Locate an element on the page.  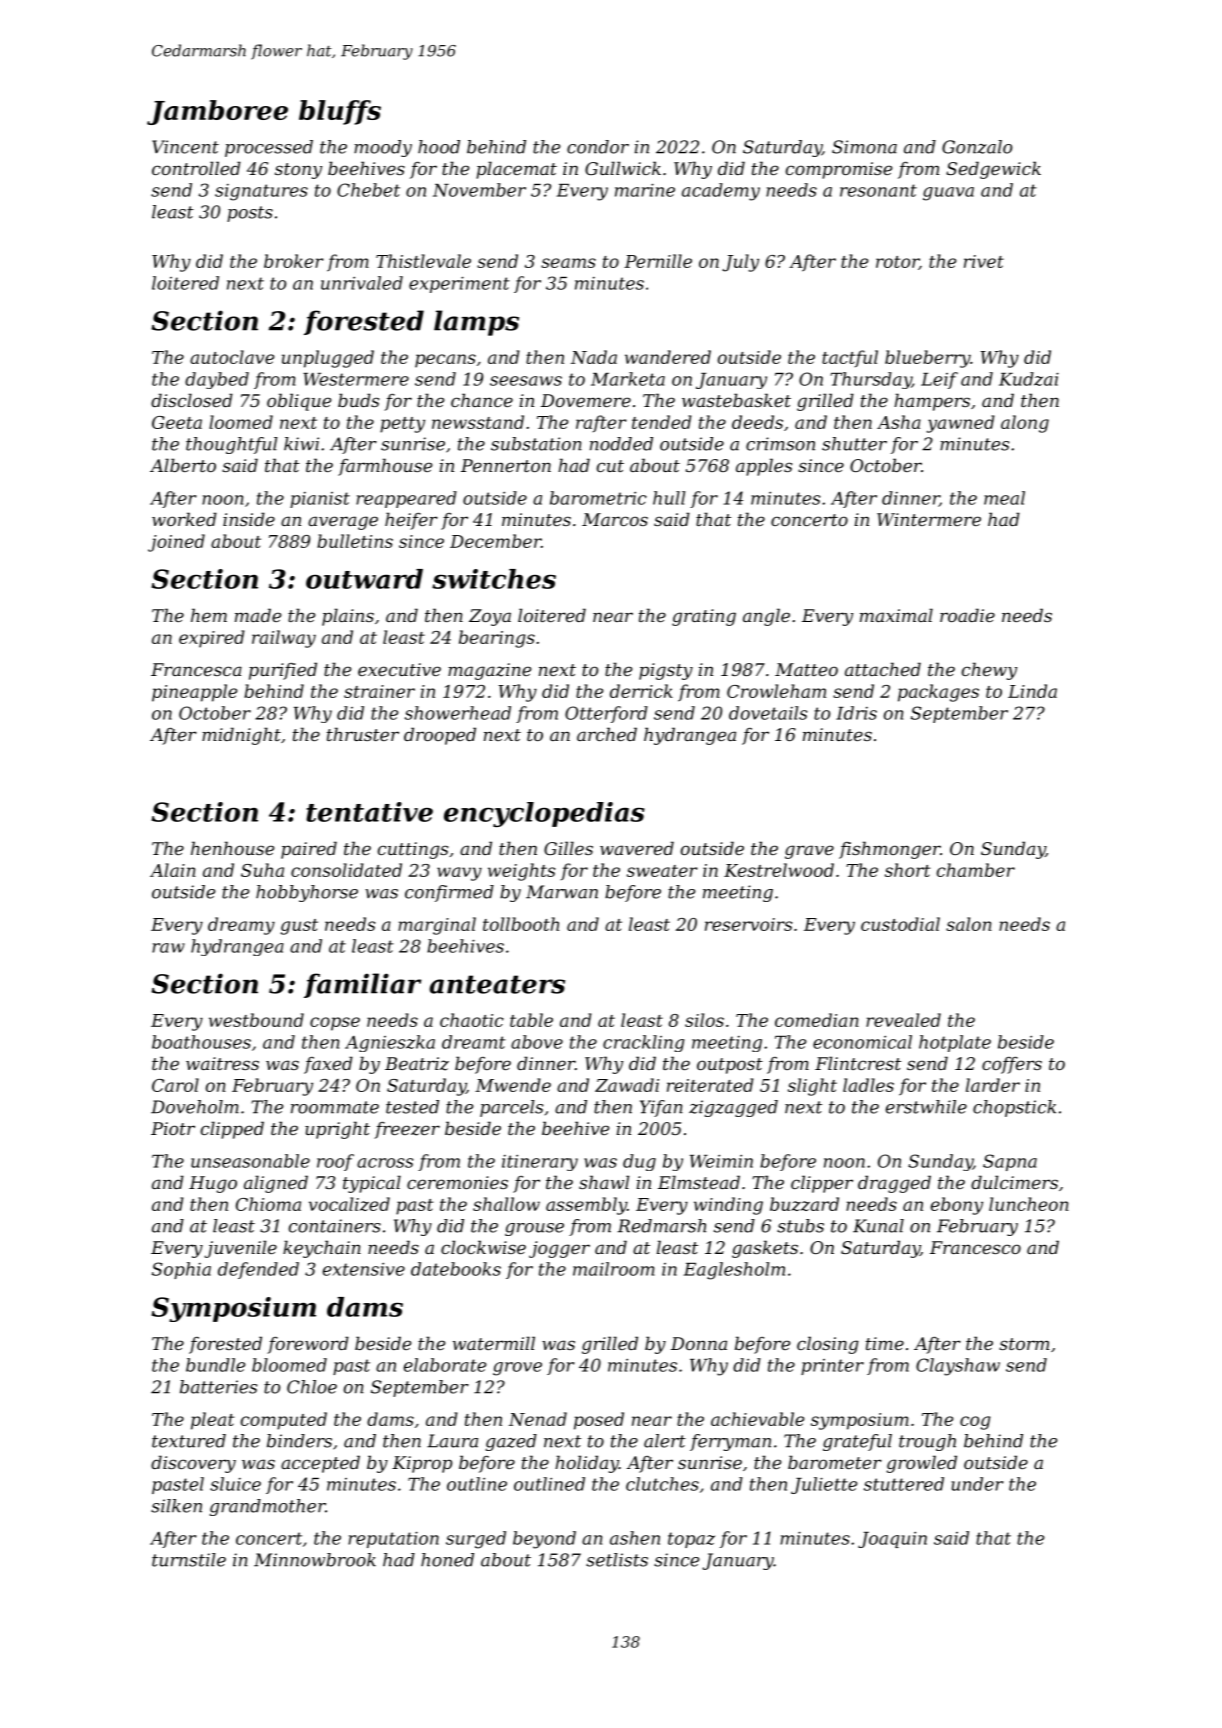
showerhead is located at coordinates (458, 713).
